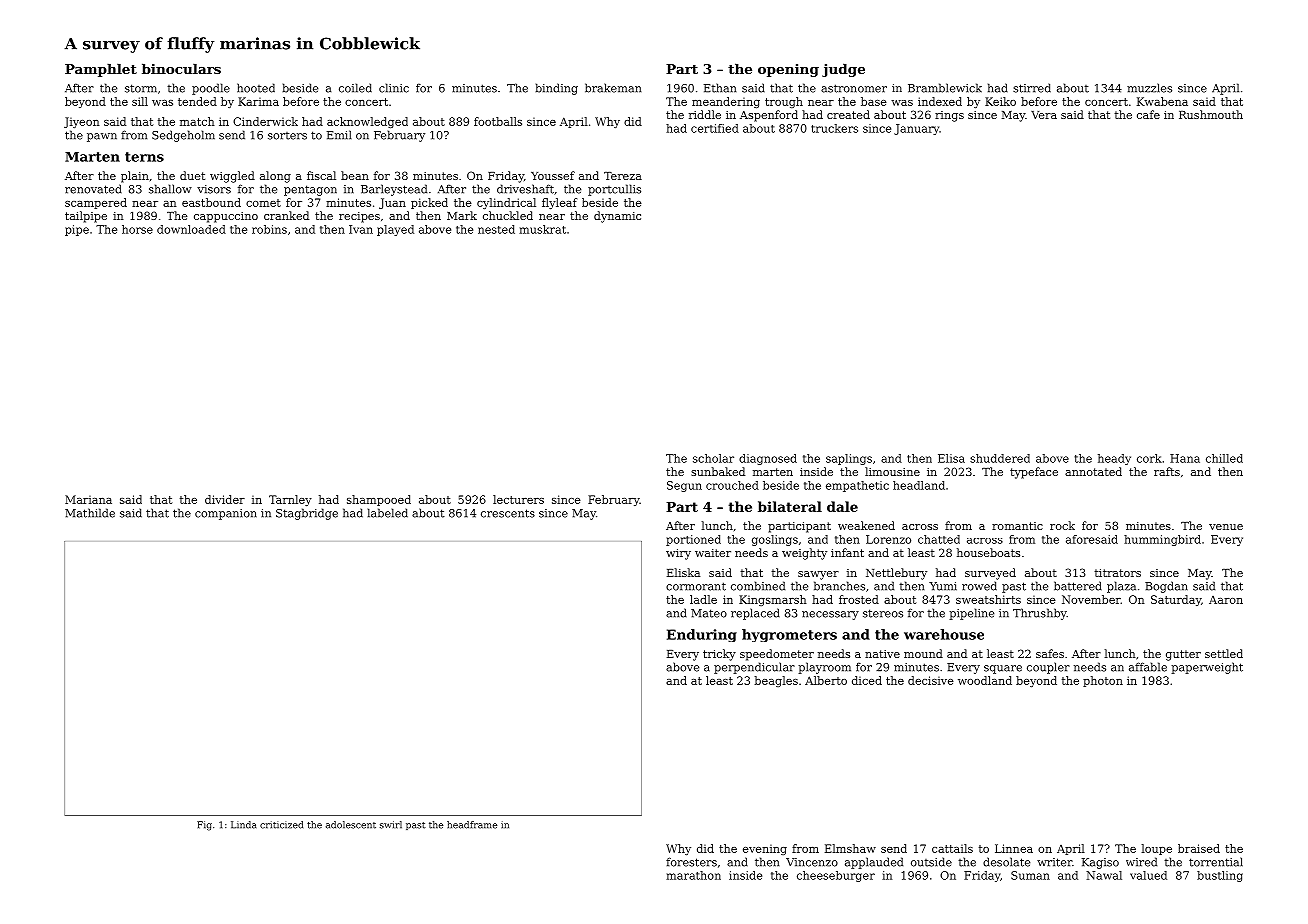 This image has width=1308, height=924. What do you see at coordinates (498, 121) in the image?
I see `footballs` at bounding box center [498, 121].
